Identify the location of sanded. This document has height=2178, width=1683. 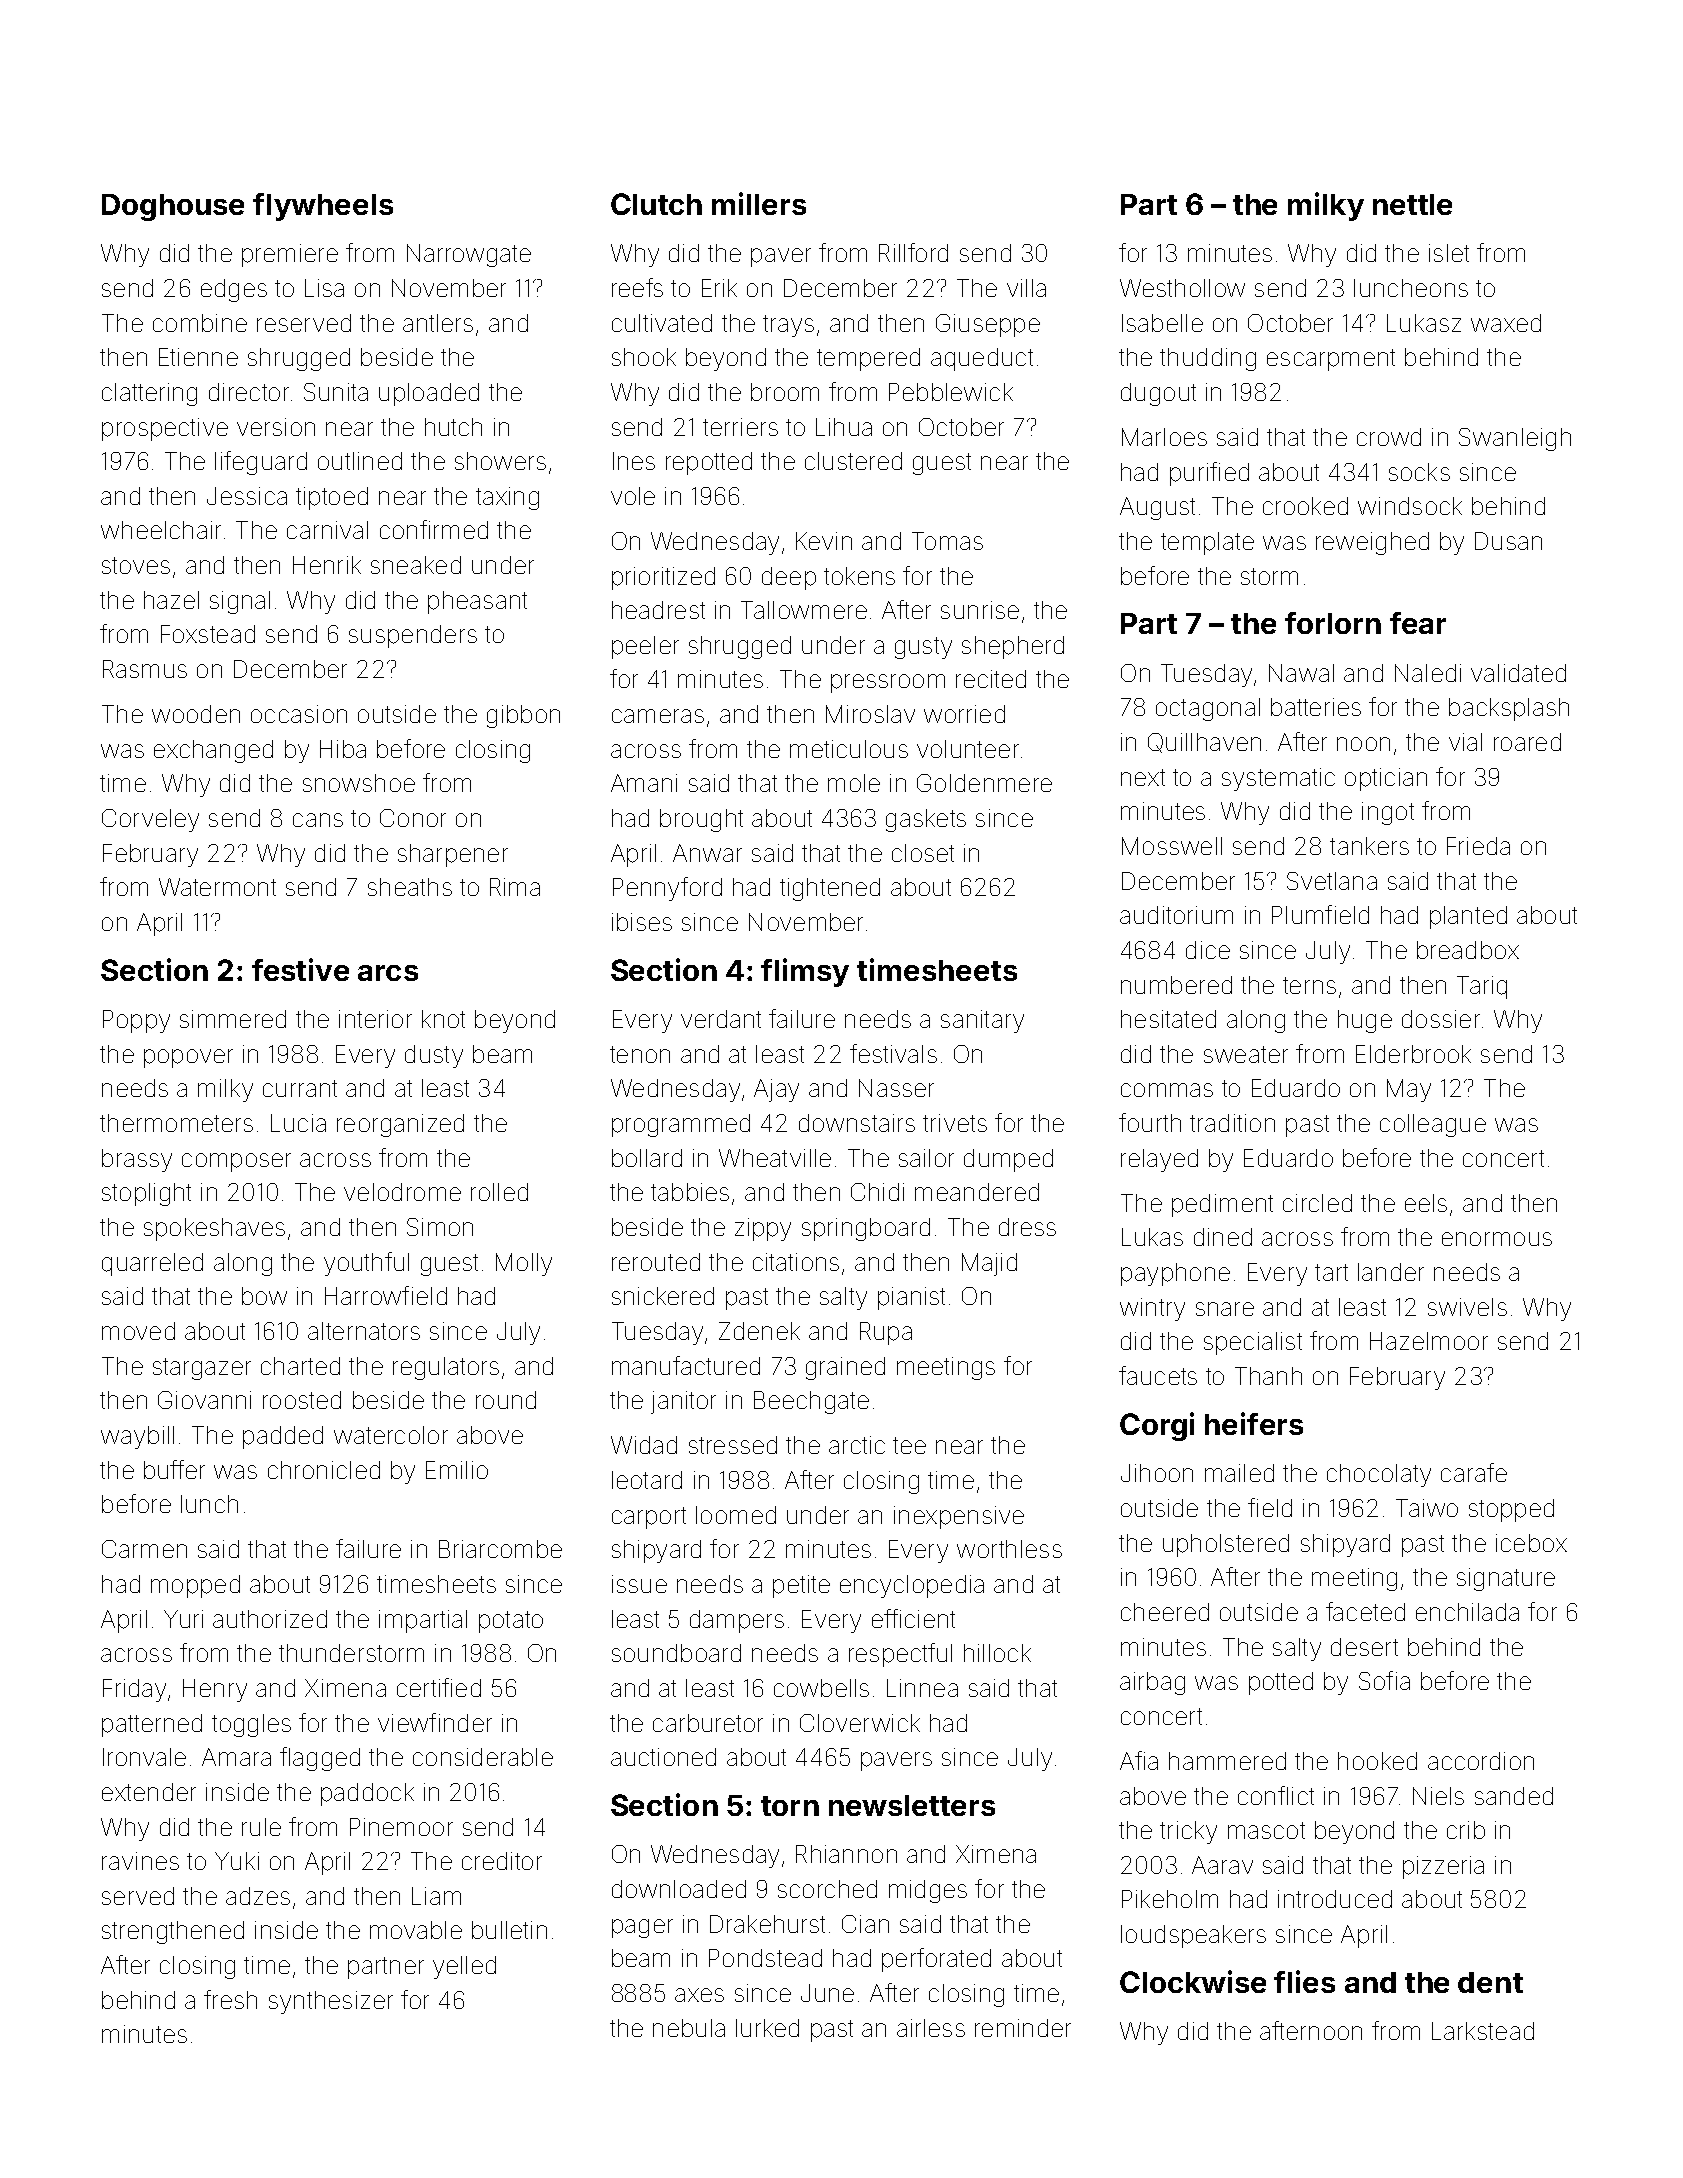
(1514, 1796).
